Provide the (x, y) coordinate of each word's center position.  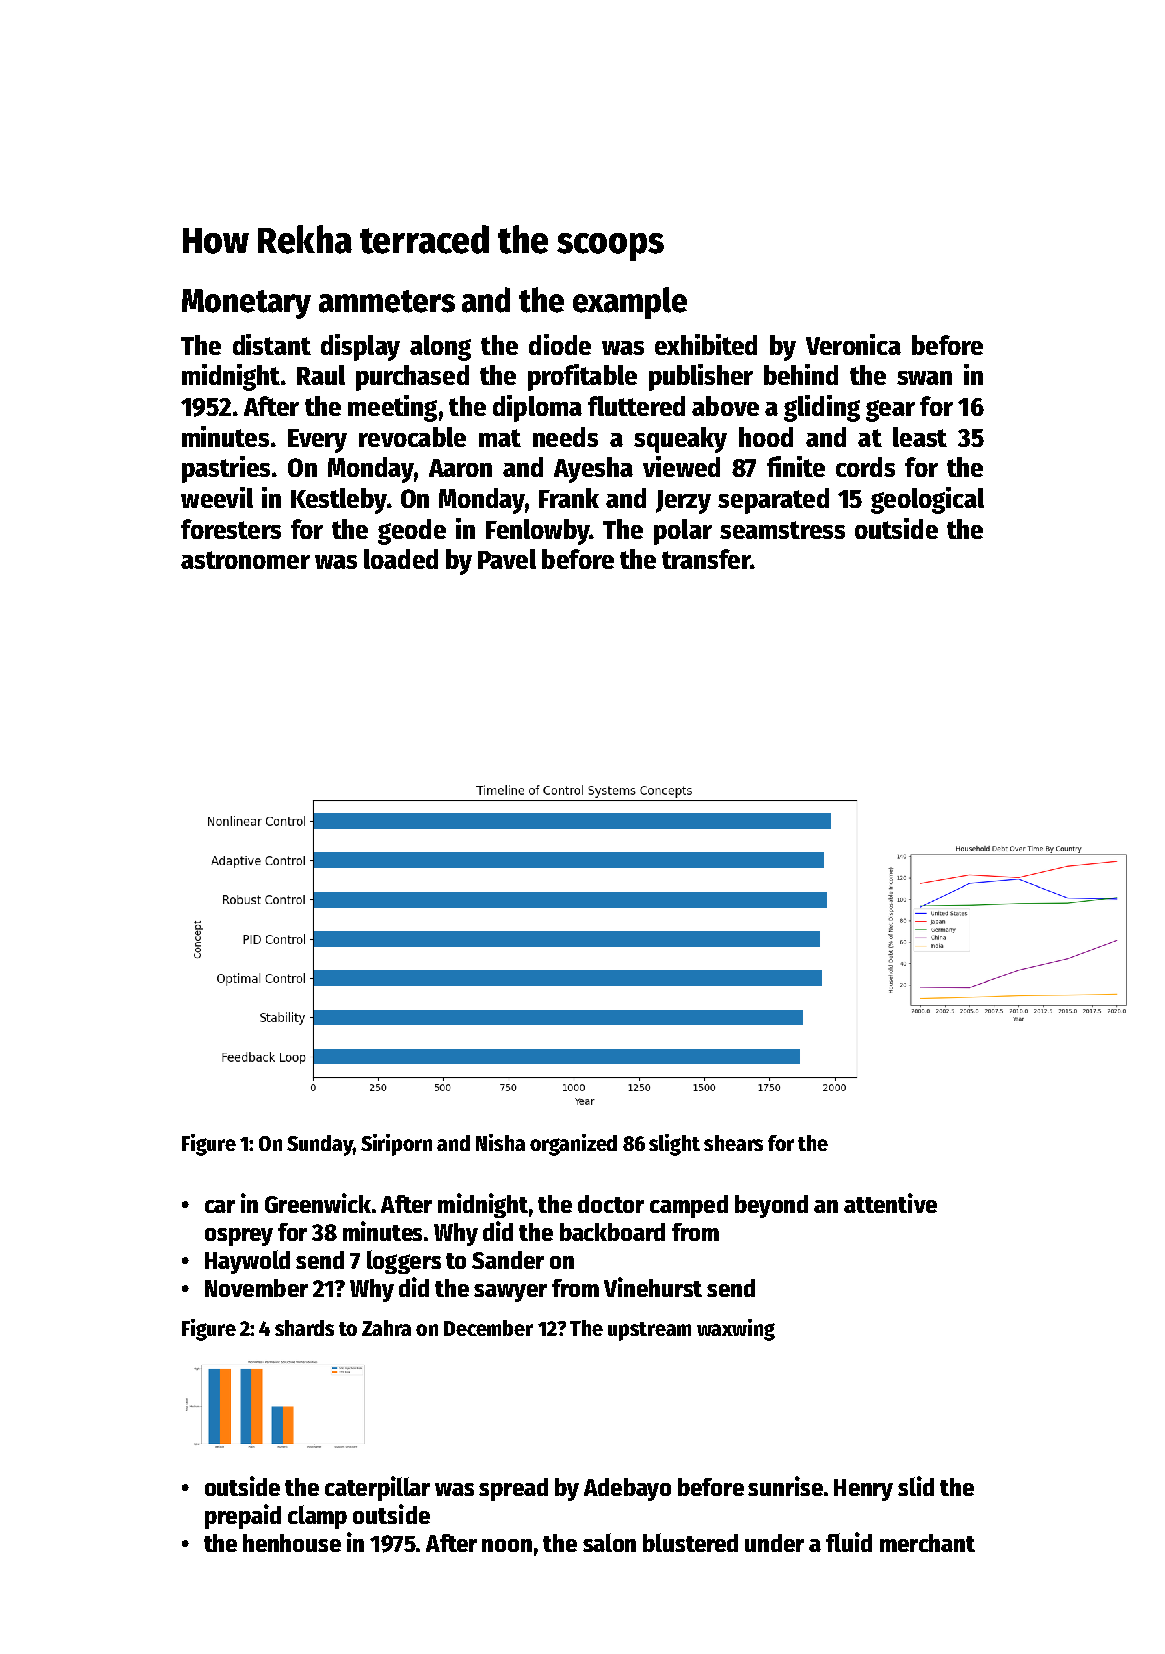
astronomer (245, 560)
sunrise (785, 1486)
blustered (690, 1542)
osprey (239, 1237)
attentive (890, 1203)
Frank (569, 498)
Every (317, 441)
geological (927, 500)
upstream (649, 1331)
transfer (706, 559)
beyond (771, 1206)
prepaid (243, 1516)
